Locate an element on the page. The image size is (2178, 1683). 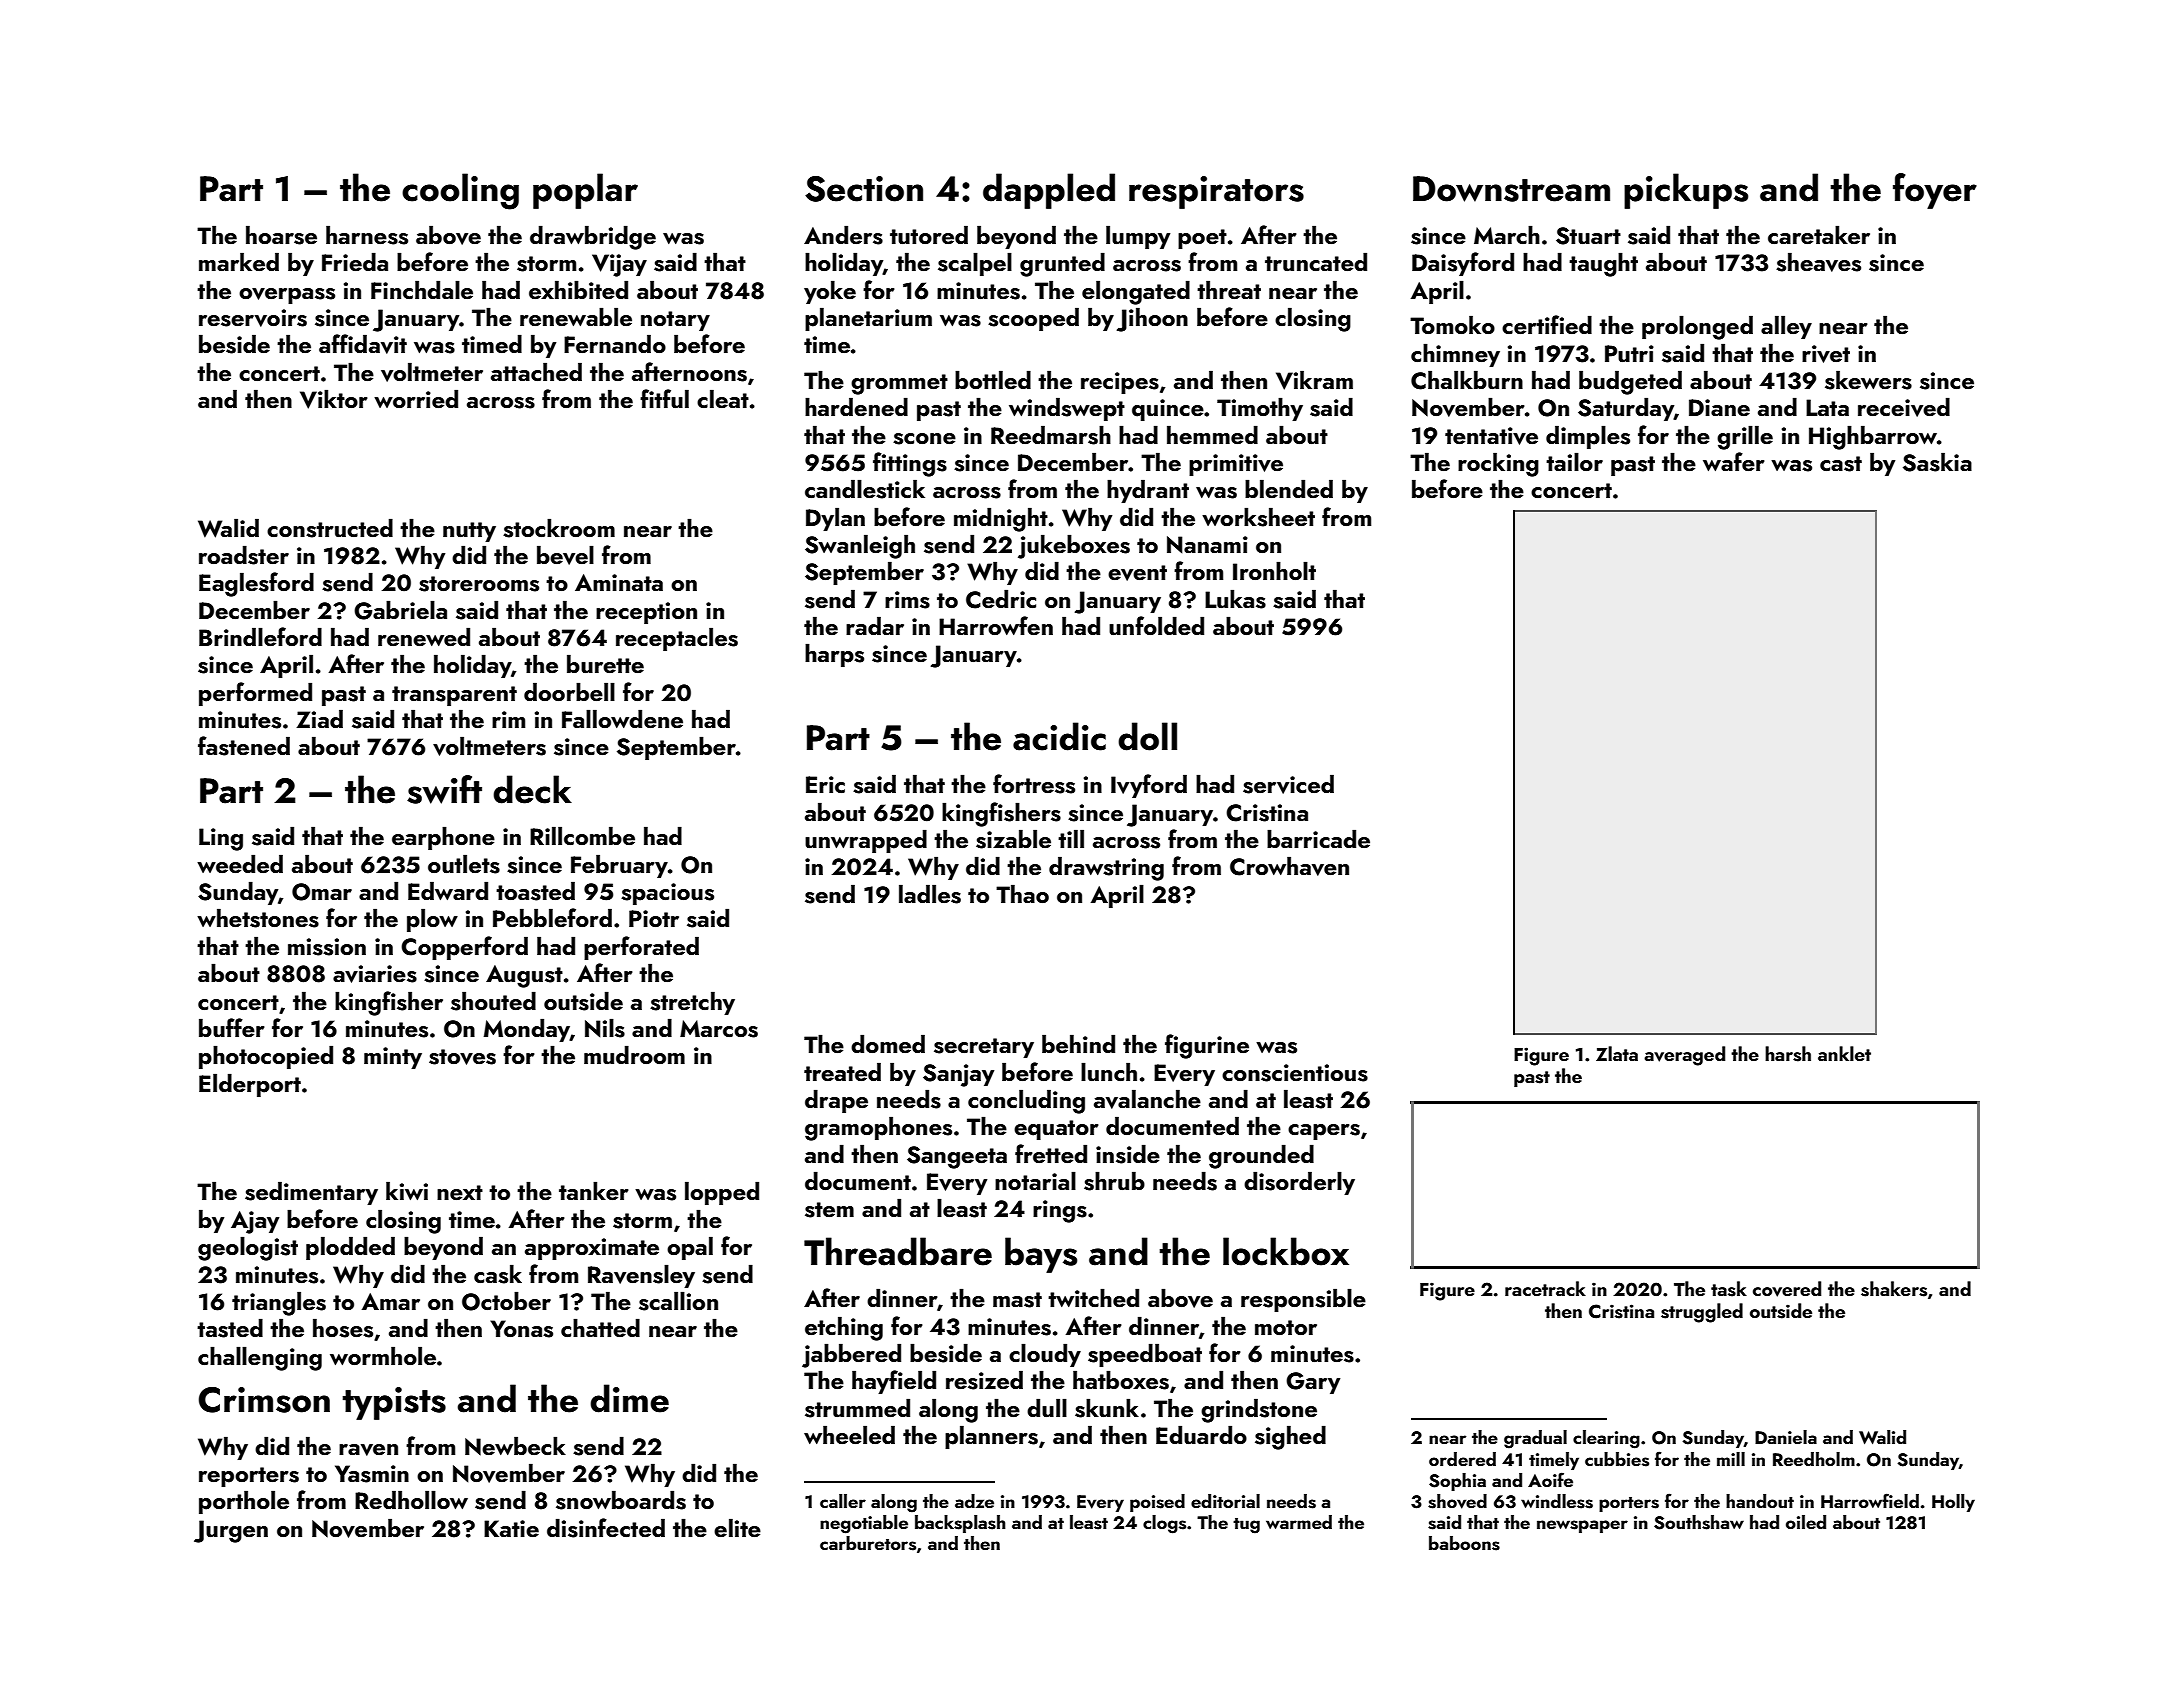
doll is located at coordinates (1147, 736).
